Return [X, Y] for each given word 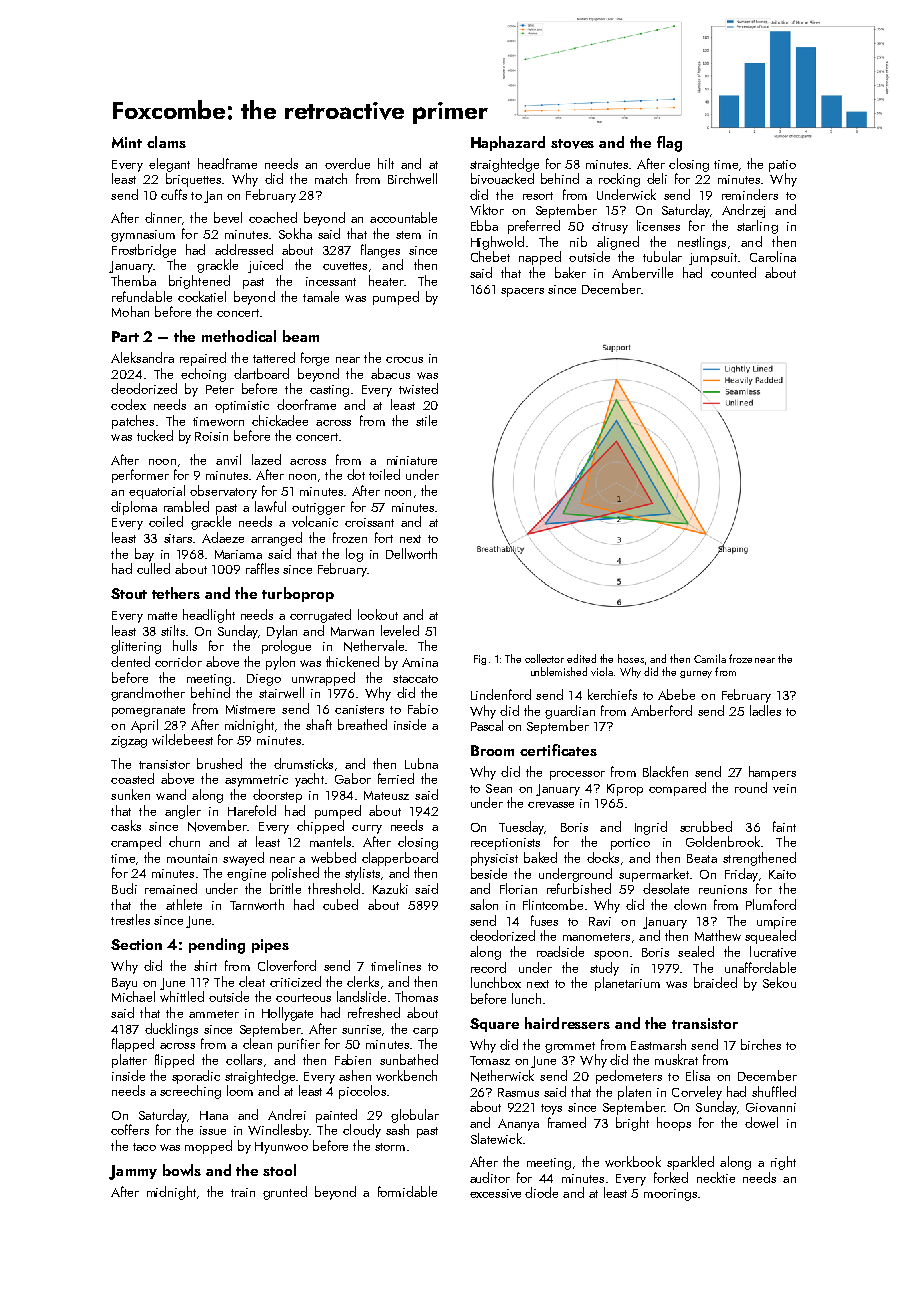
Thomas [416, 996]
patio [782, 166]
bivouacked [502, 178]
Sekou [779, 982]
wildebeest [182, 739]
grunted [285, 1193]
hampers [772, 773]
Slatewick [496, 1138]
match [331, 178]
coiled [166, 521]
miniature [412, 460]
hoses [631, 658]
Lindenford [501, 694]
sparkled [690, 1163]
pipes [270, 946]
